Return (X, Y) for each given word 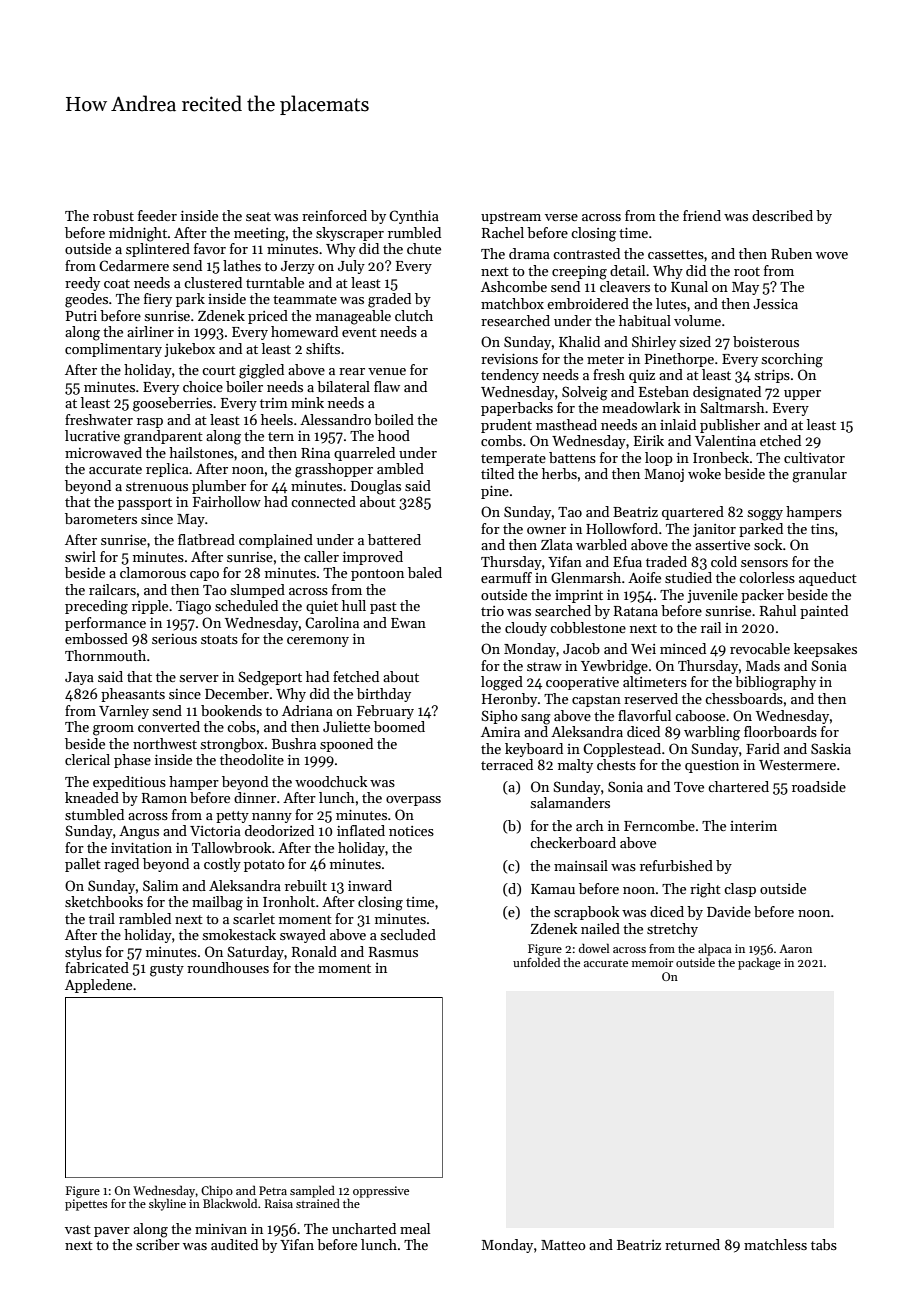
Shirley (654, 343)
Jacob (581, 648)
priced (268, 317)
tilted (497, 473)
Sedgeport (270, 678)
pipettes (86, 1205)
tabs (824, 1244)
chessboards (744, 698)
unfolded (536, 962)
